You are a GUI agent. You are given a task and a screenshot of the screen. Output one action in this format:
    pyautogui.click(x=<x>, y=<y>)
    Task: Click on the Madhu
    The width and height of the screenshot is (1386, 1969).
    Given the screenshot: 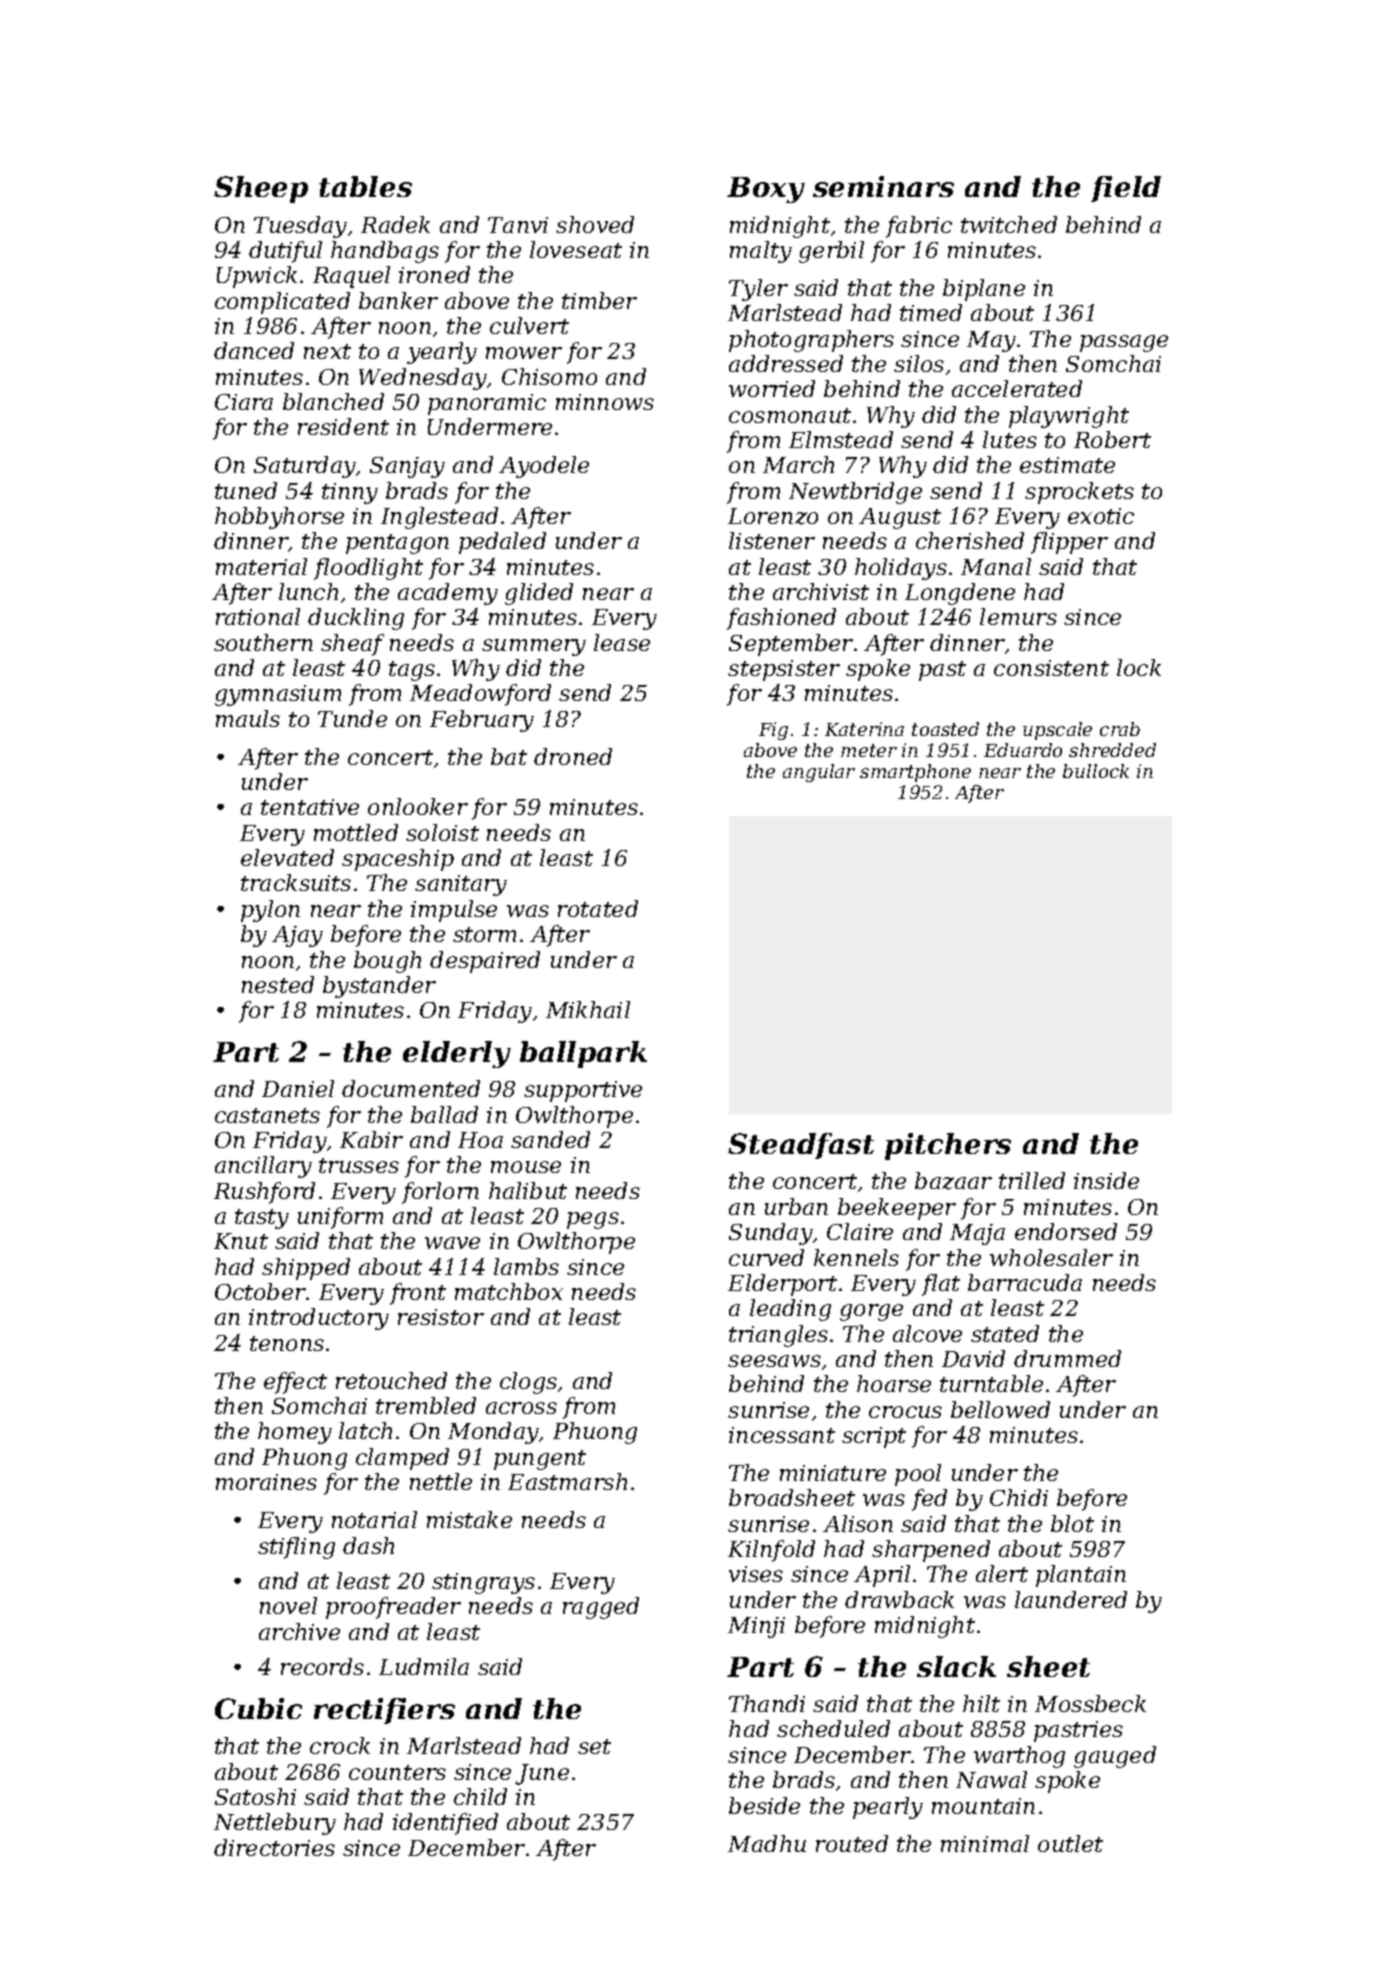 What is the action you would take?
    pyautogui.click(x=767, y=1843)
